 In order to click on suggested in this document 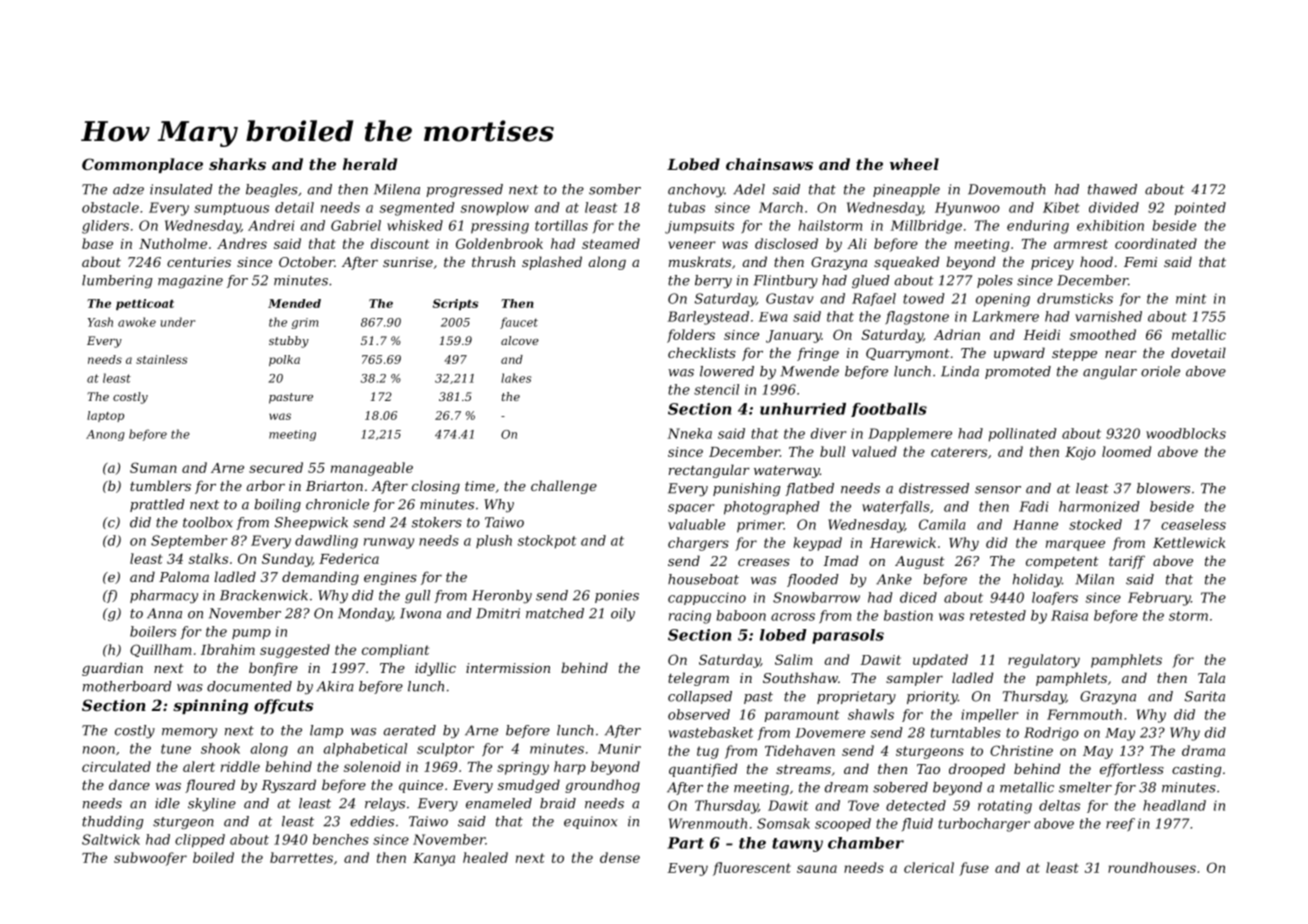, I will do `click(295, 651)`.
